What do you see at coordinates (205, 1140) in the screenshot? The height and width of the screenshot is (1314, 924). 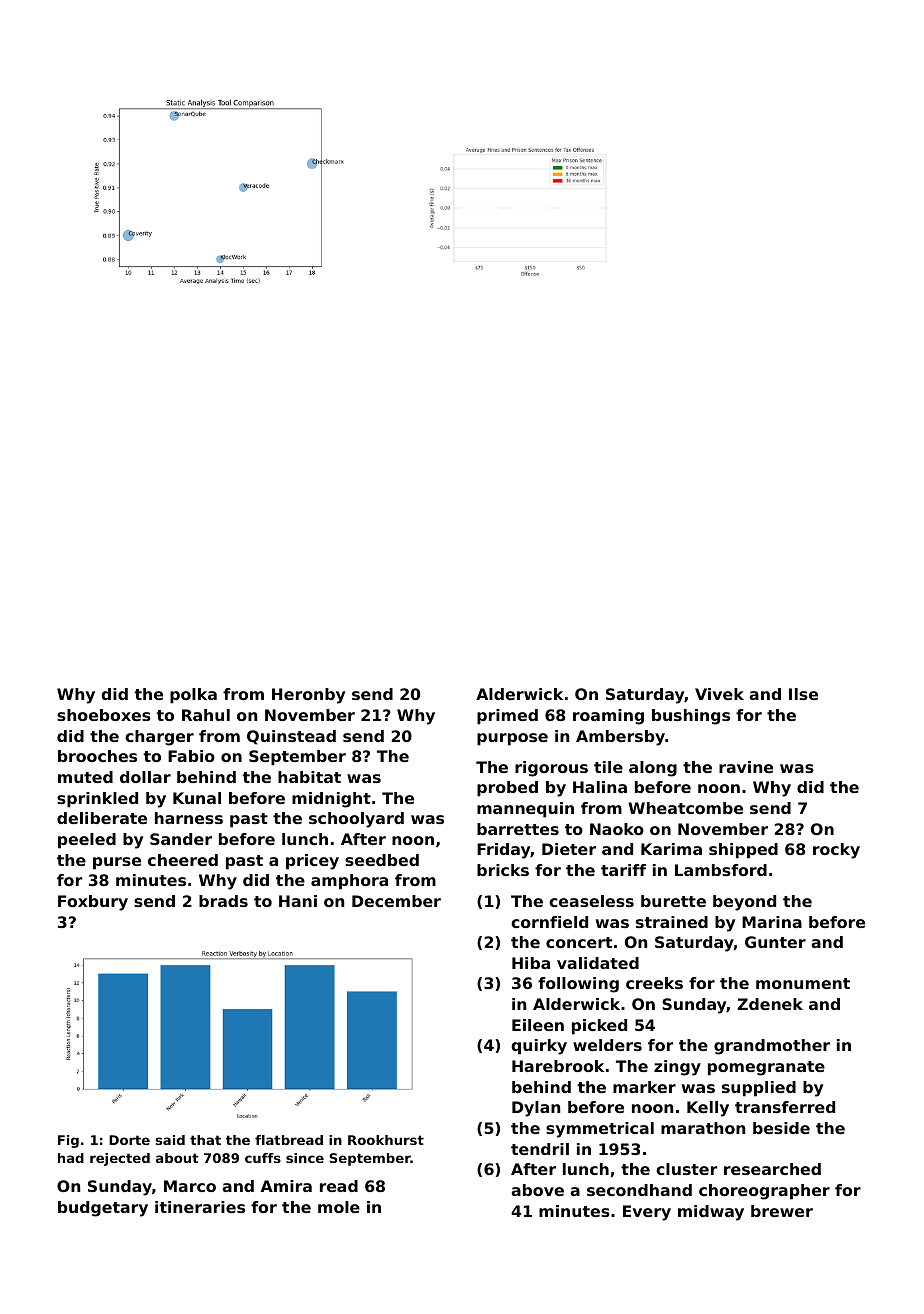 I see `that` at bounding box center [205, 1140].
